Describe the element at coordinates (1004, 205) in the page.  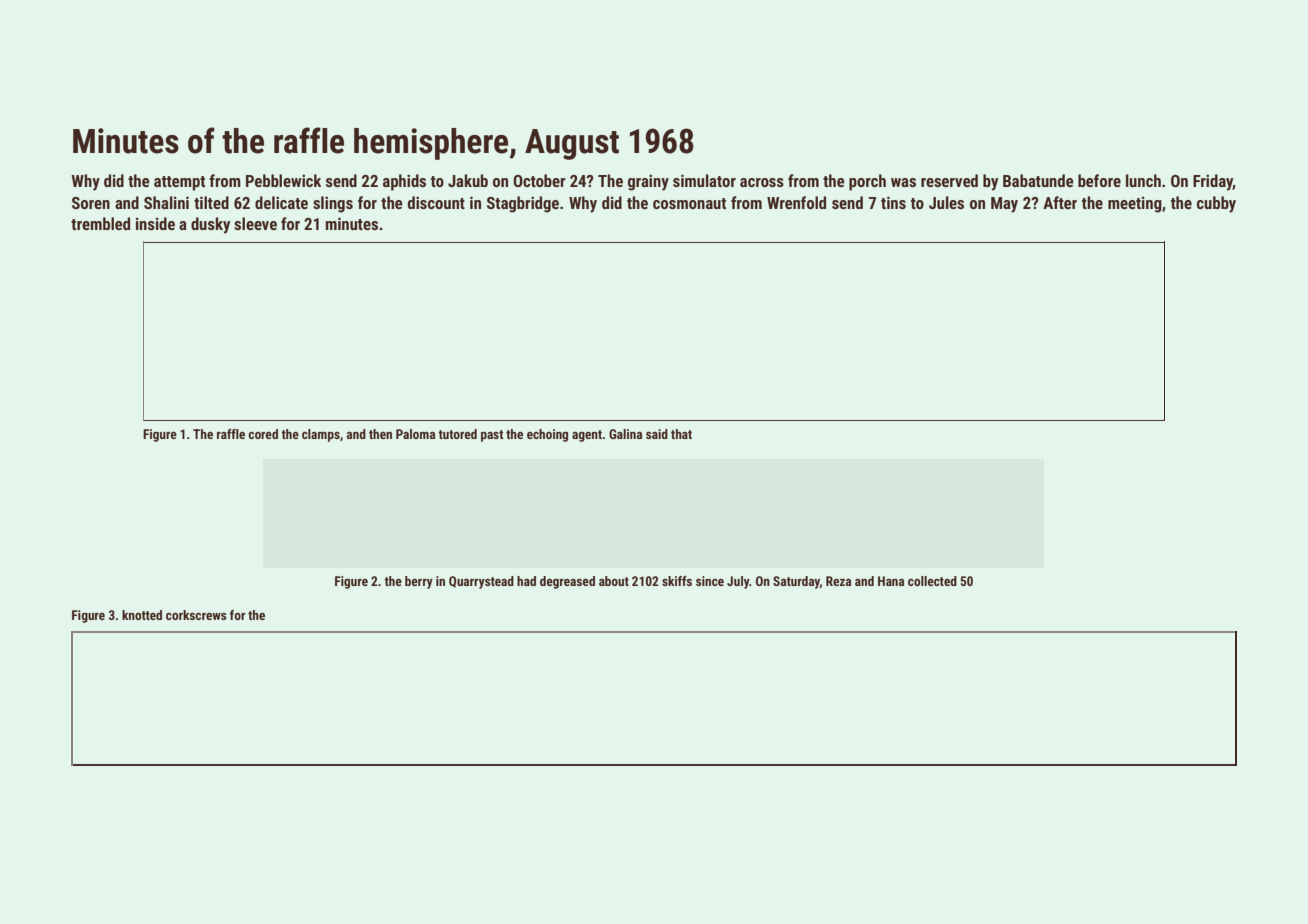
I see `May` at that location.
